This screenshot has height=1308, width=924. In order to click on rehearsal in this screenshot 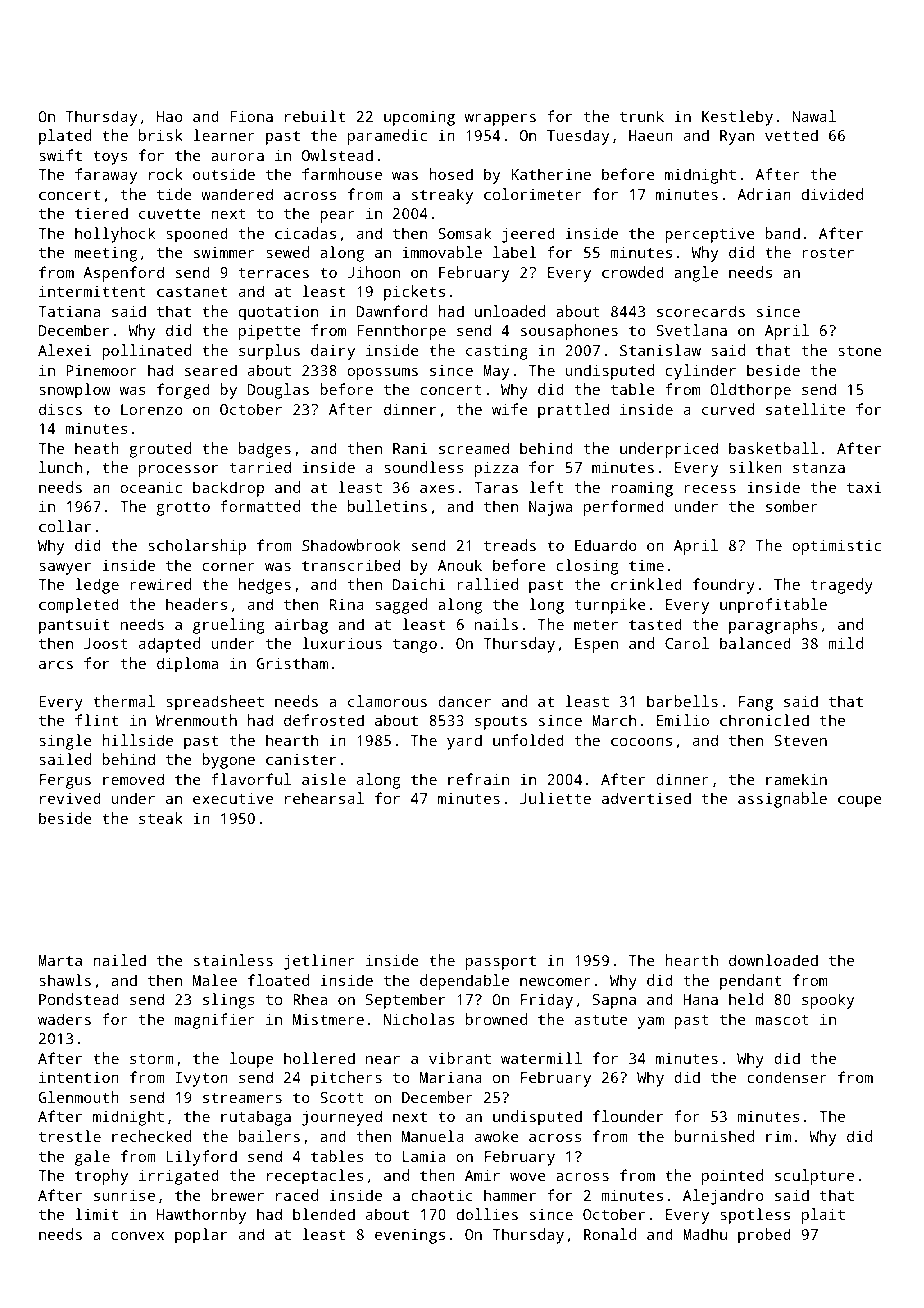, I will do `click(324, 798)`.
